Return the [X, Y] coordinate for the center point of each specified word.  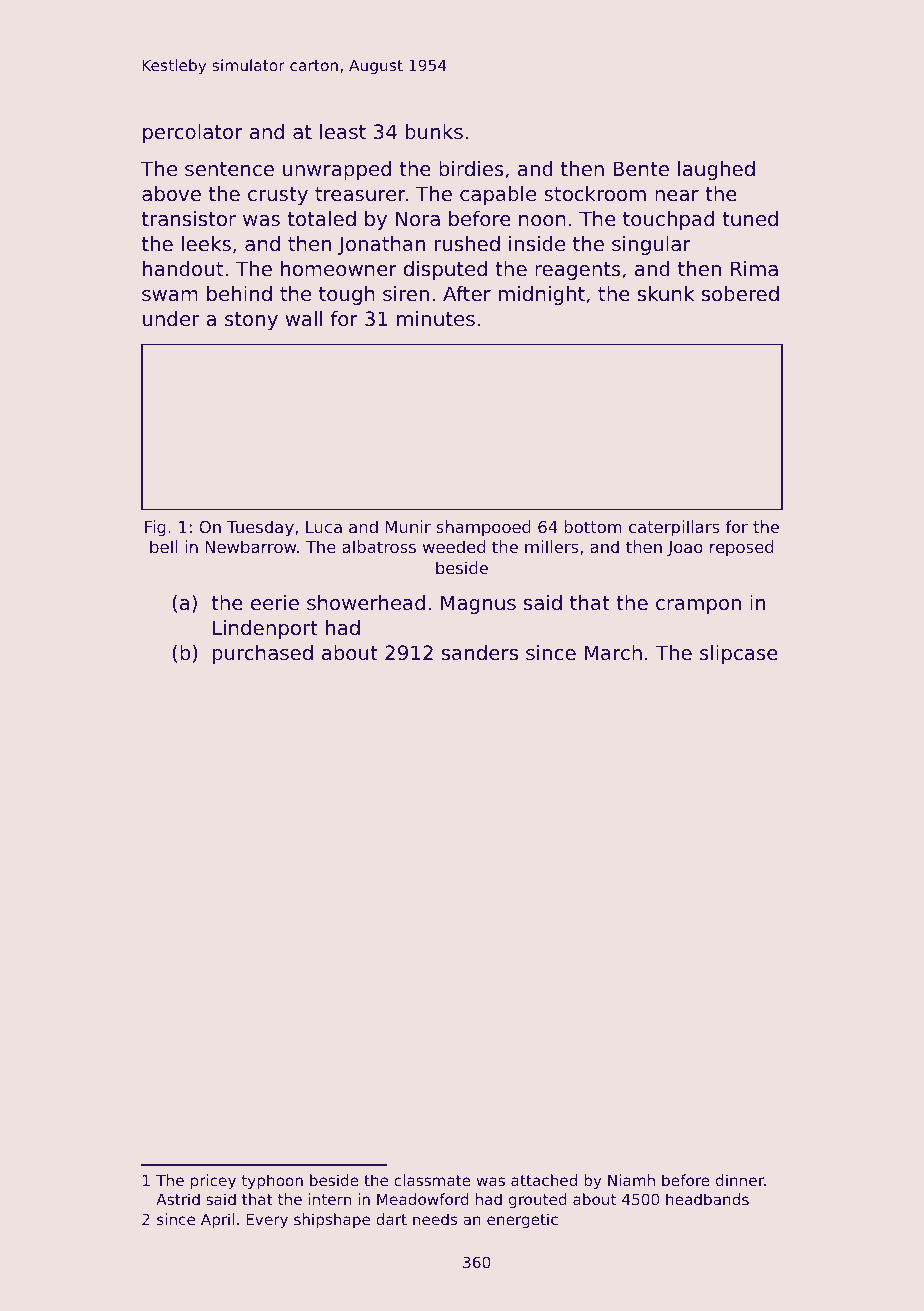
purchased [263, 654]
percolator [193, 133]
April [217, 1220]
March [613, 653]
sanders [480, 653]
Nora [418, 218]
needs [435, 1219]
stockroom [595, 194]
